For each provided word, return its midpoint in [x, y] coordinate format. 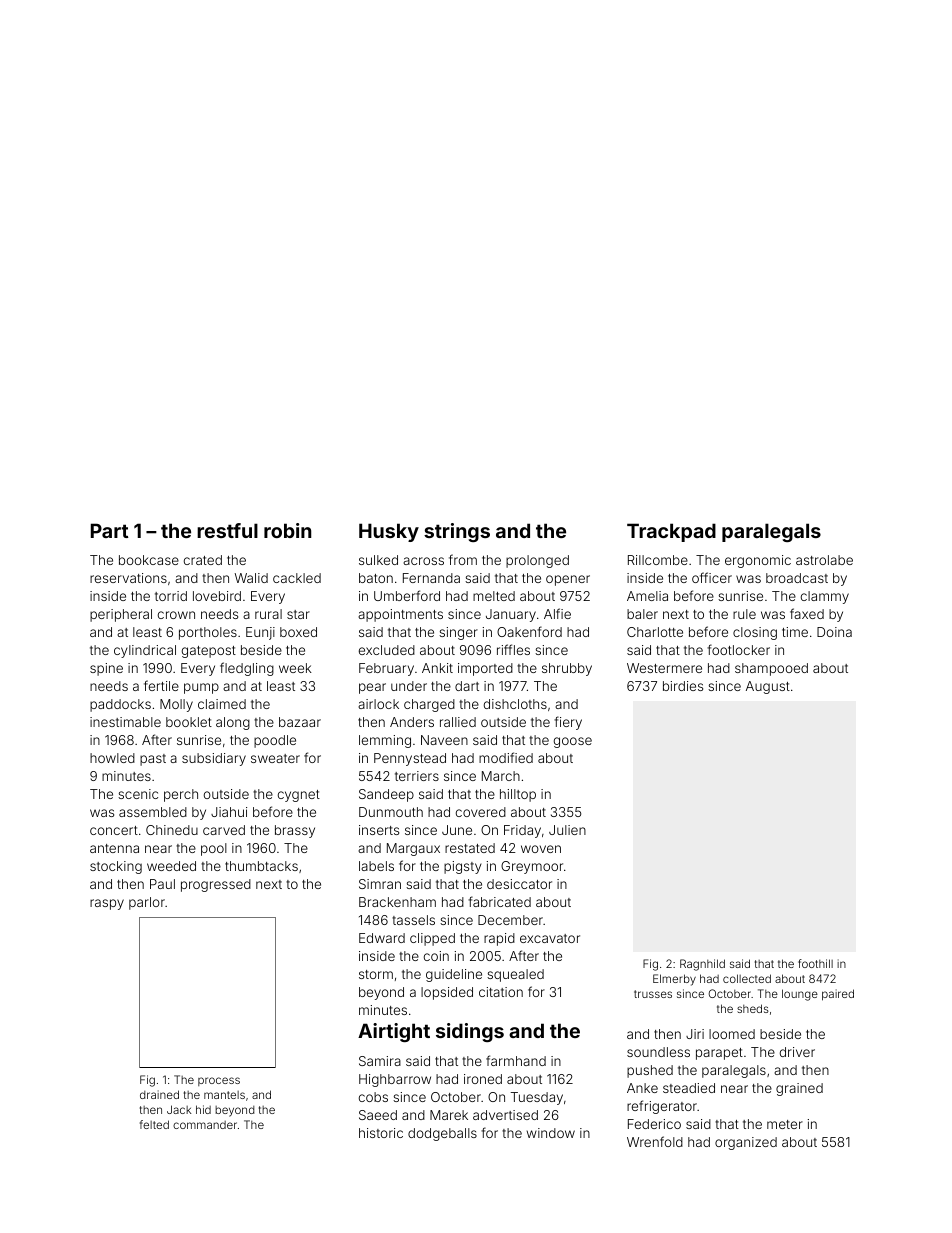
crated [203, 560]
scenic [138, 794]
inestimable [125, 722]
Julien [567, 830]
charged [429, 705]
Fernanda [431, 578]
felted [154, 1124]
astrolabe [824, 560]
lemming [385, 741]
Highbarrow [395, 1080]
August [768, 687]
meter [785, 1124]
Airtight [394, 1032]
